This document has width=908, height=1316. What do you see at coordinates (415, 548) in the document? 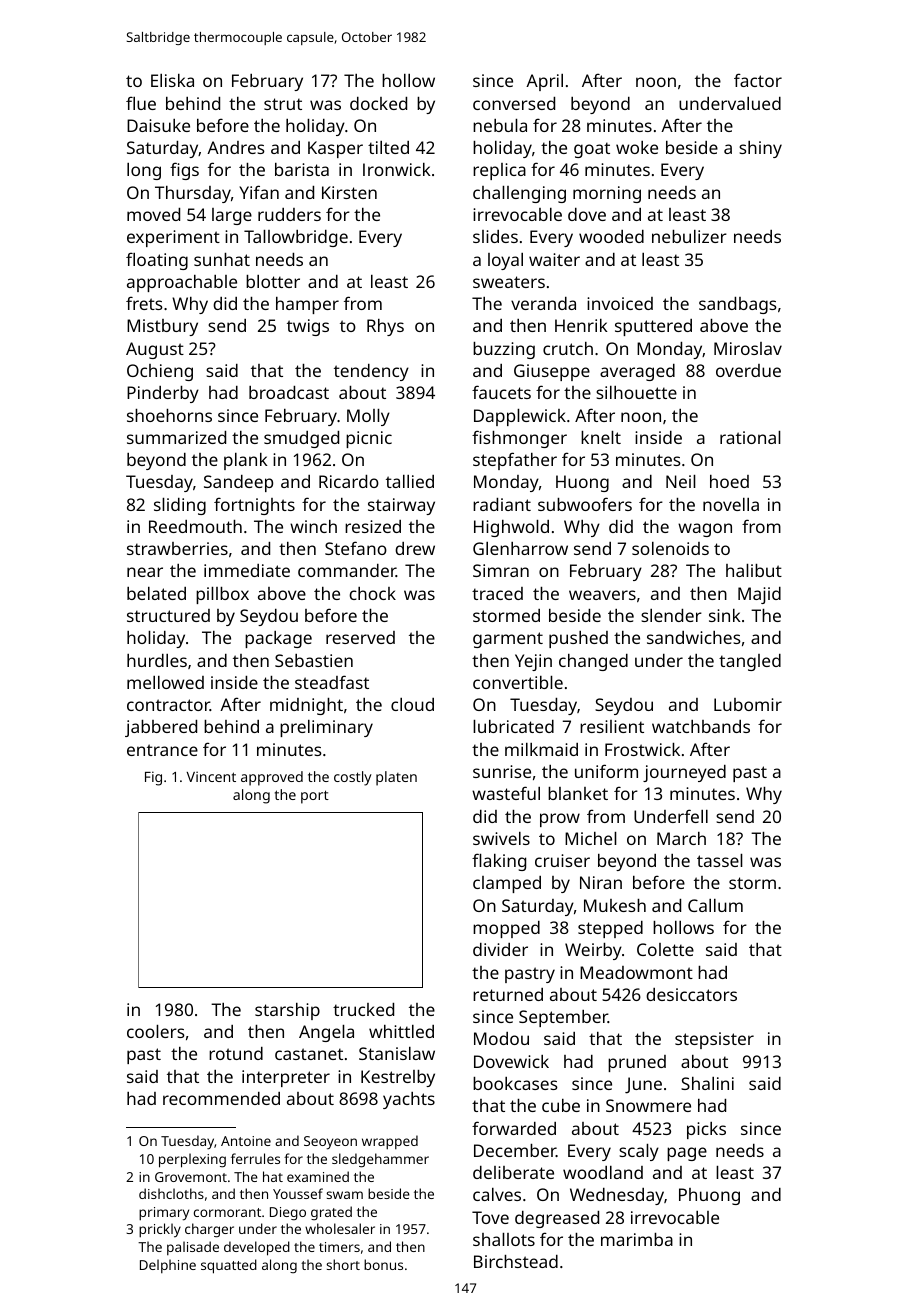
I see `drew` at bounding box center [415, 548].
